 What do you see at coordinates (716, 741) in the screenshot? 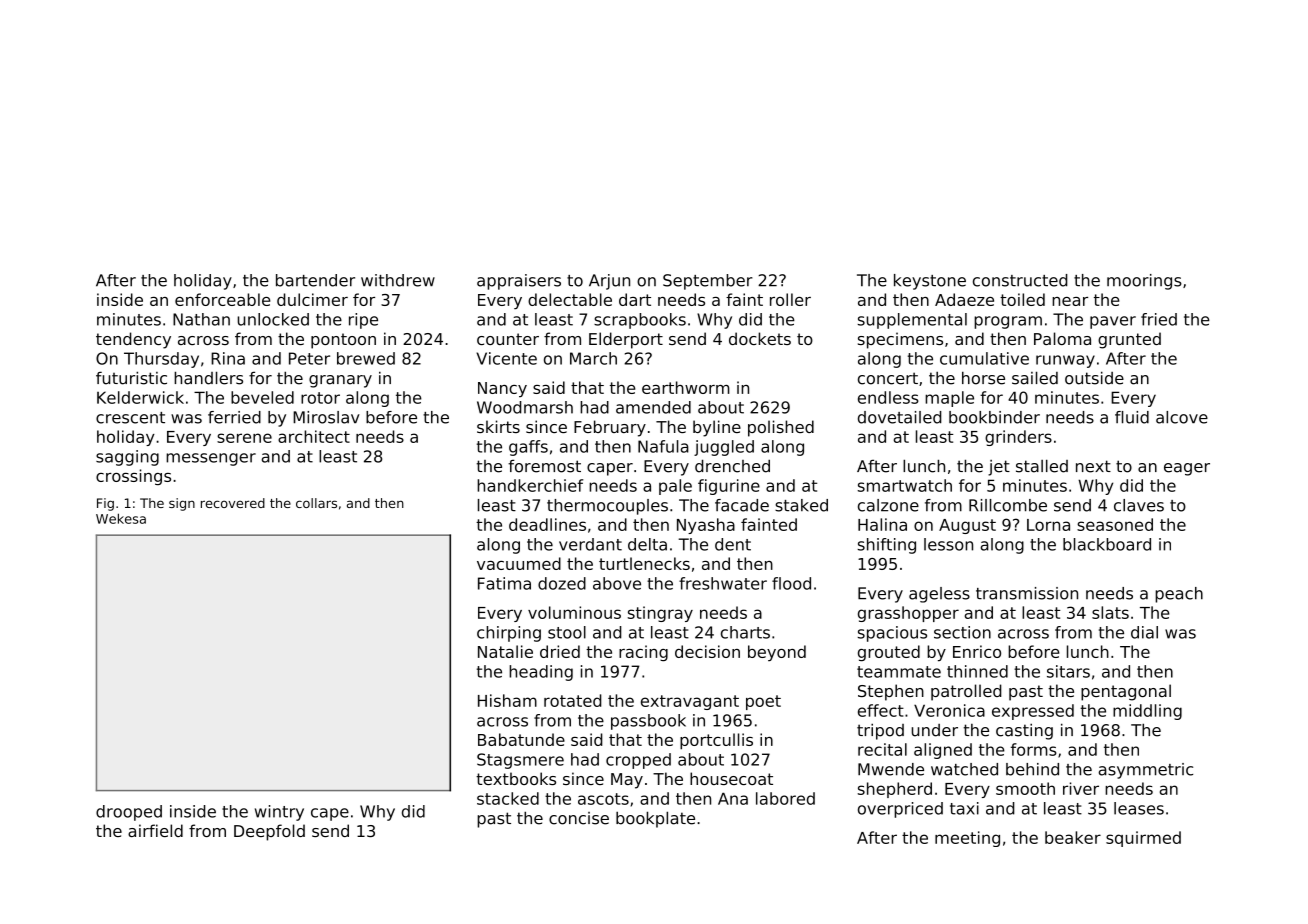
I see `portcullis` at bounding box center [716, 741].
